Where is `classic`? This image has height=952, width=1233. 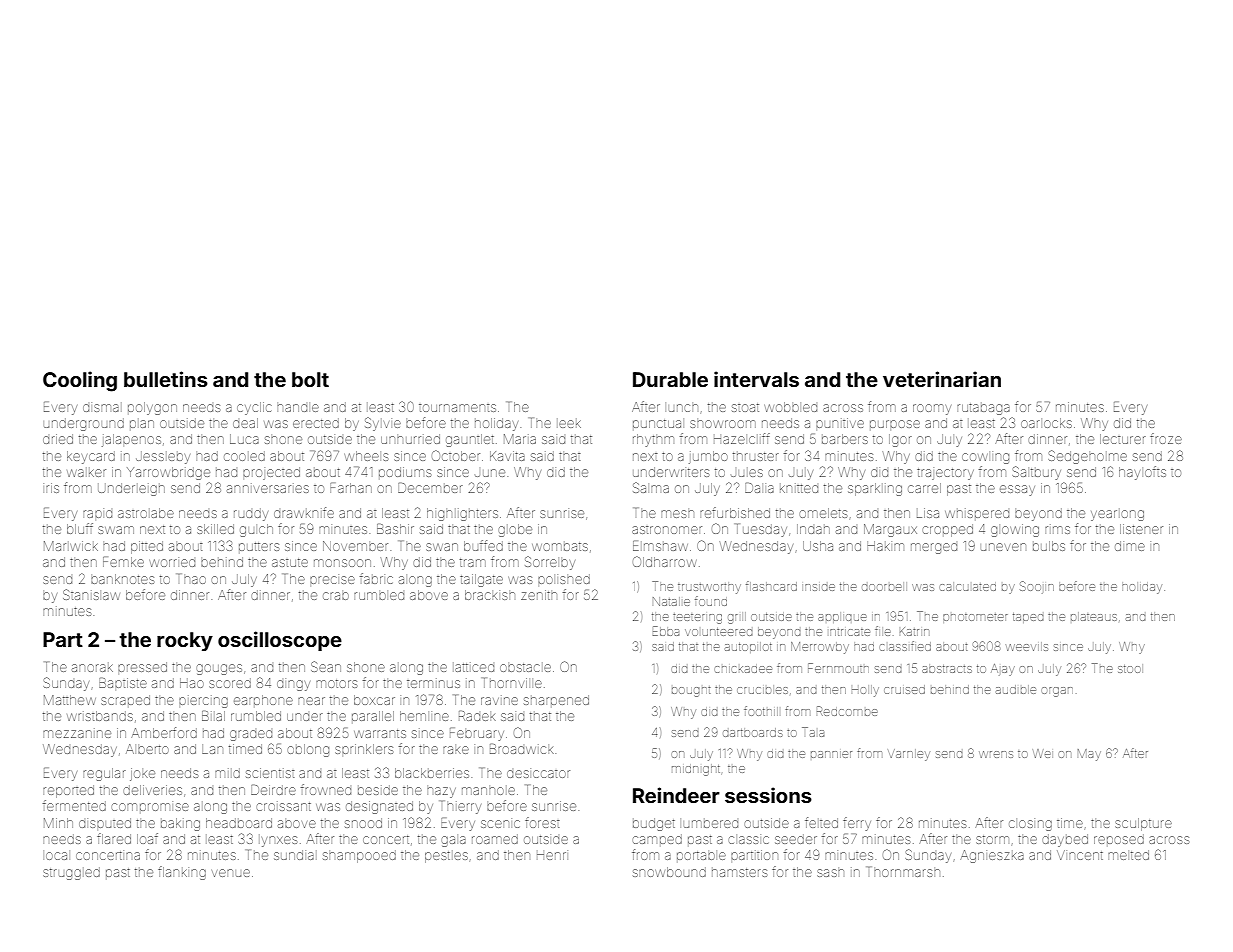 classic is located at coordinates (748, 840).
